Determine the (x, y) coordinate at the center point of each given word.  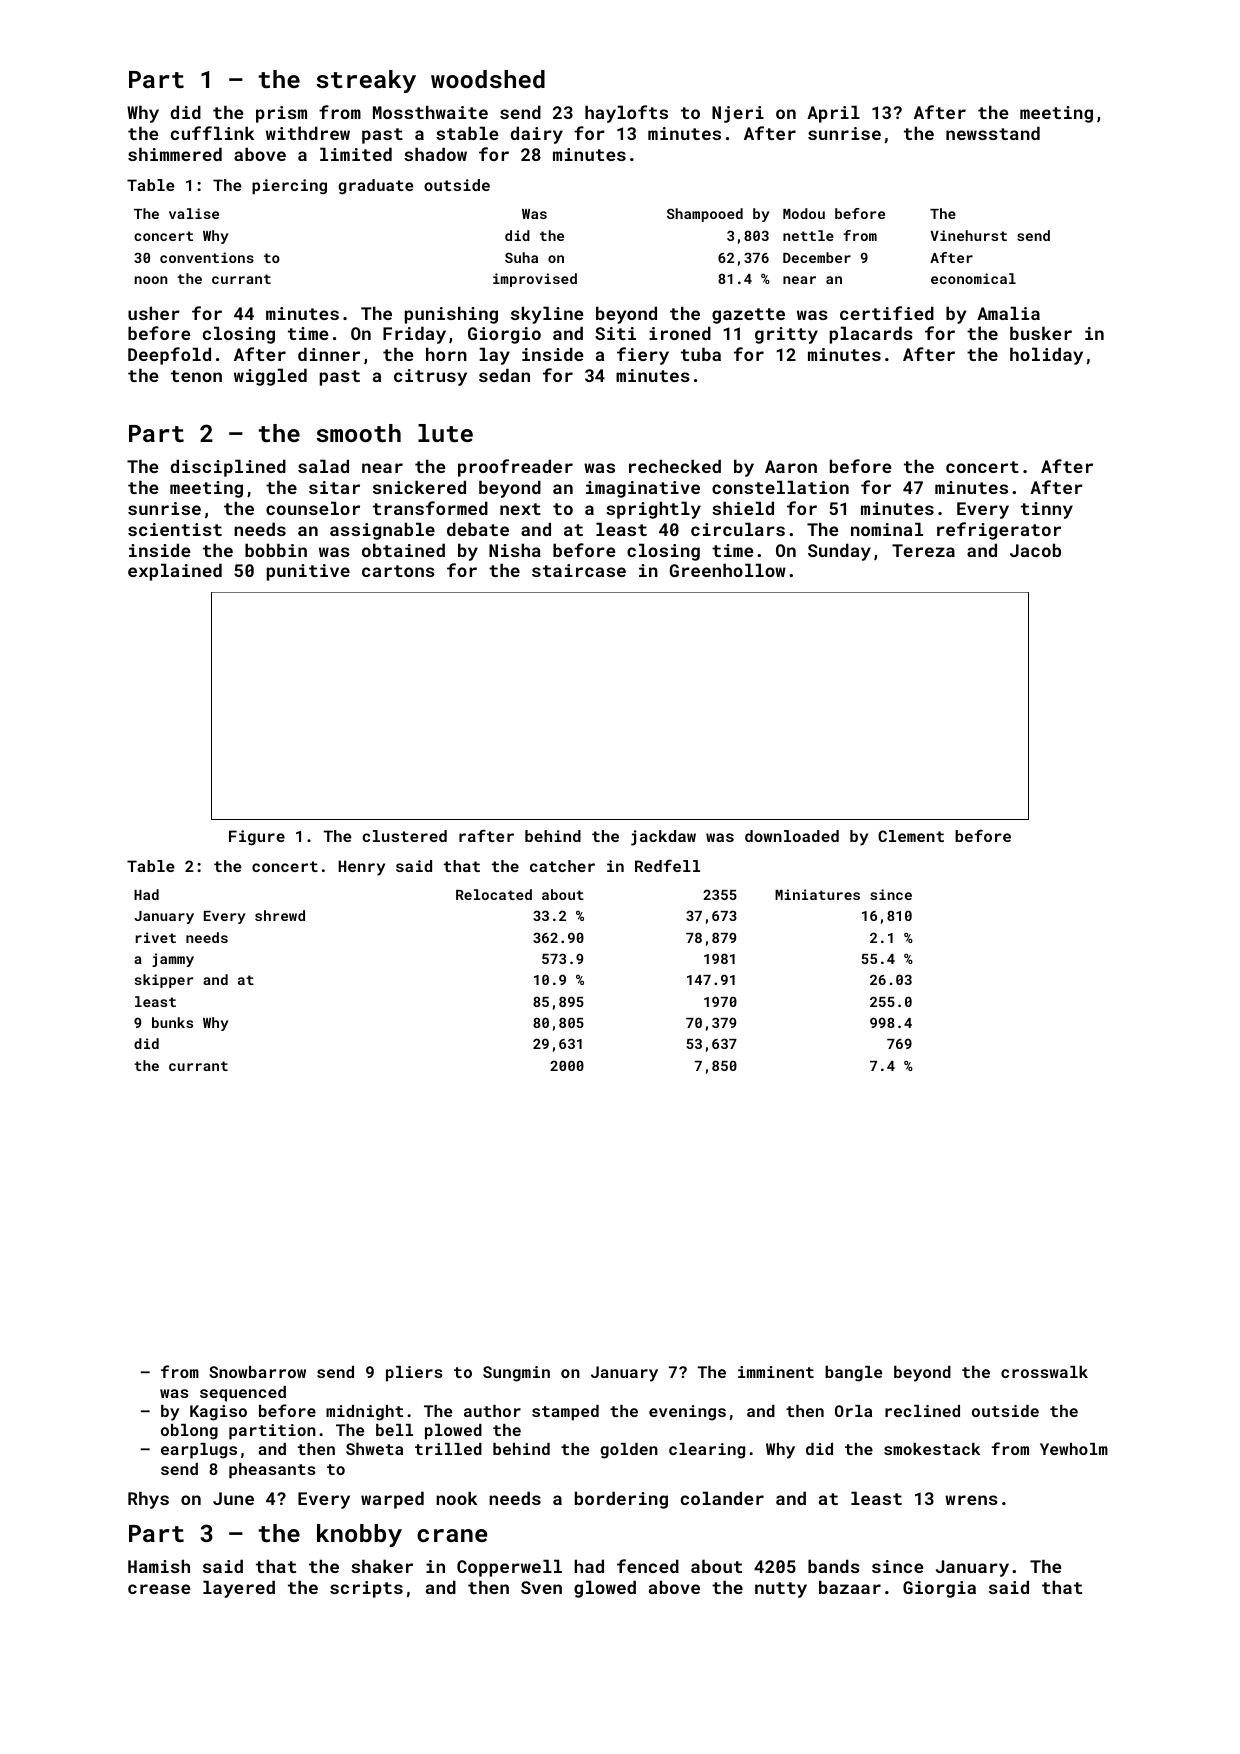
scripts (366, 1589)
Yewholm (1074, 1449)
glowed (605, 1589)
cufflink (212, 133)
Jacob (1035, 550)
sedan (504, 375)
